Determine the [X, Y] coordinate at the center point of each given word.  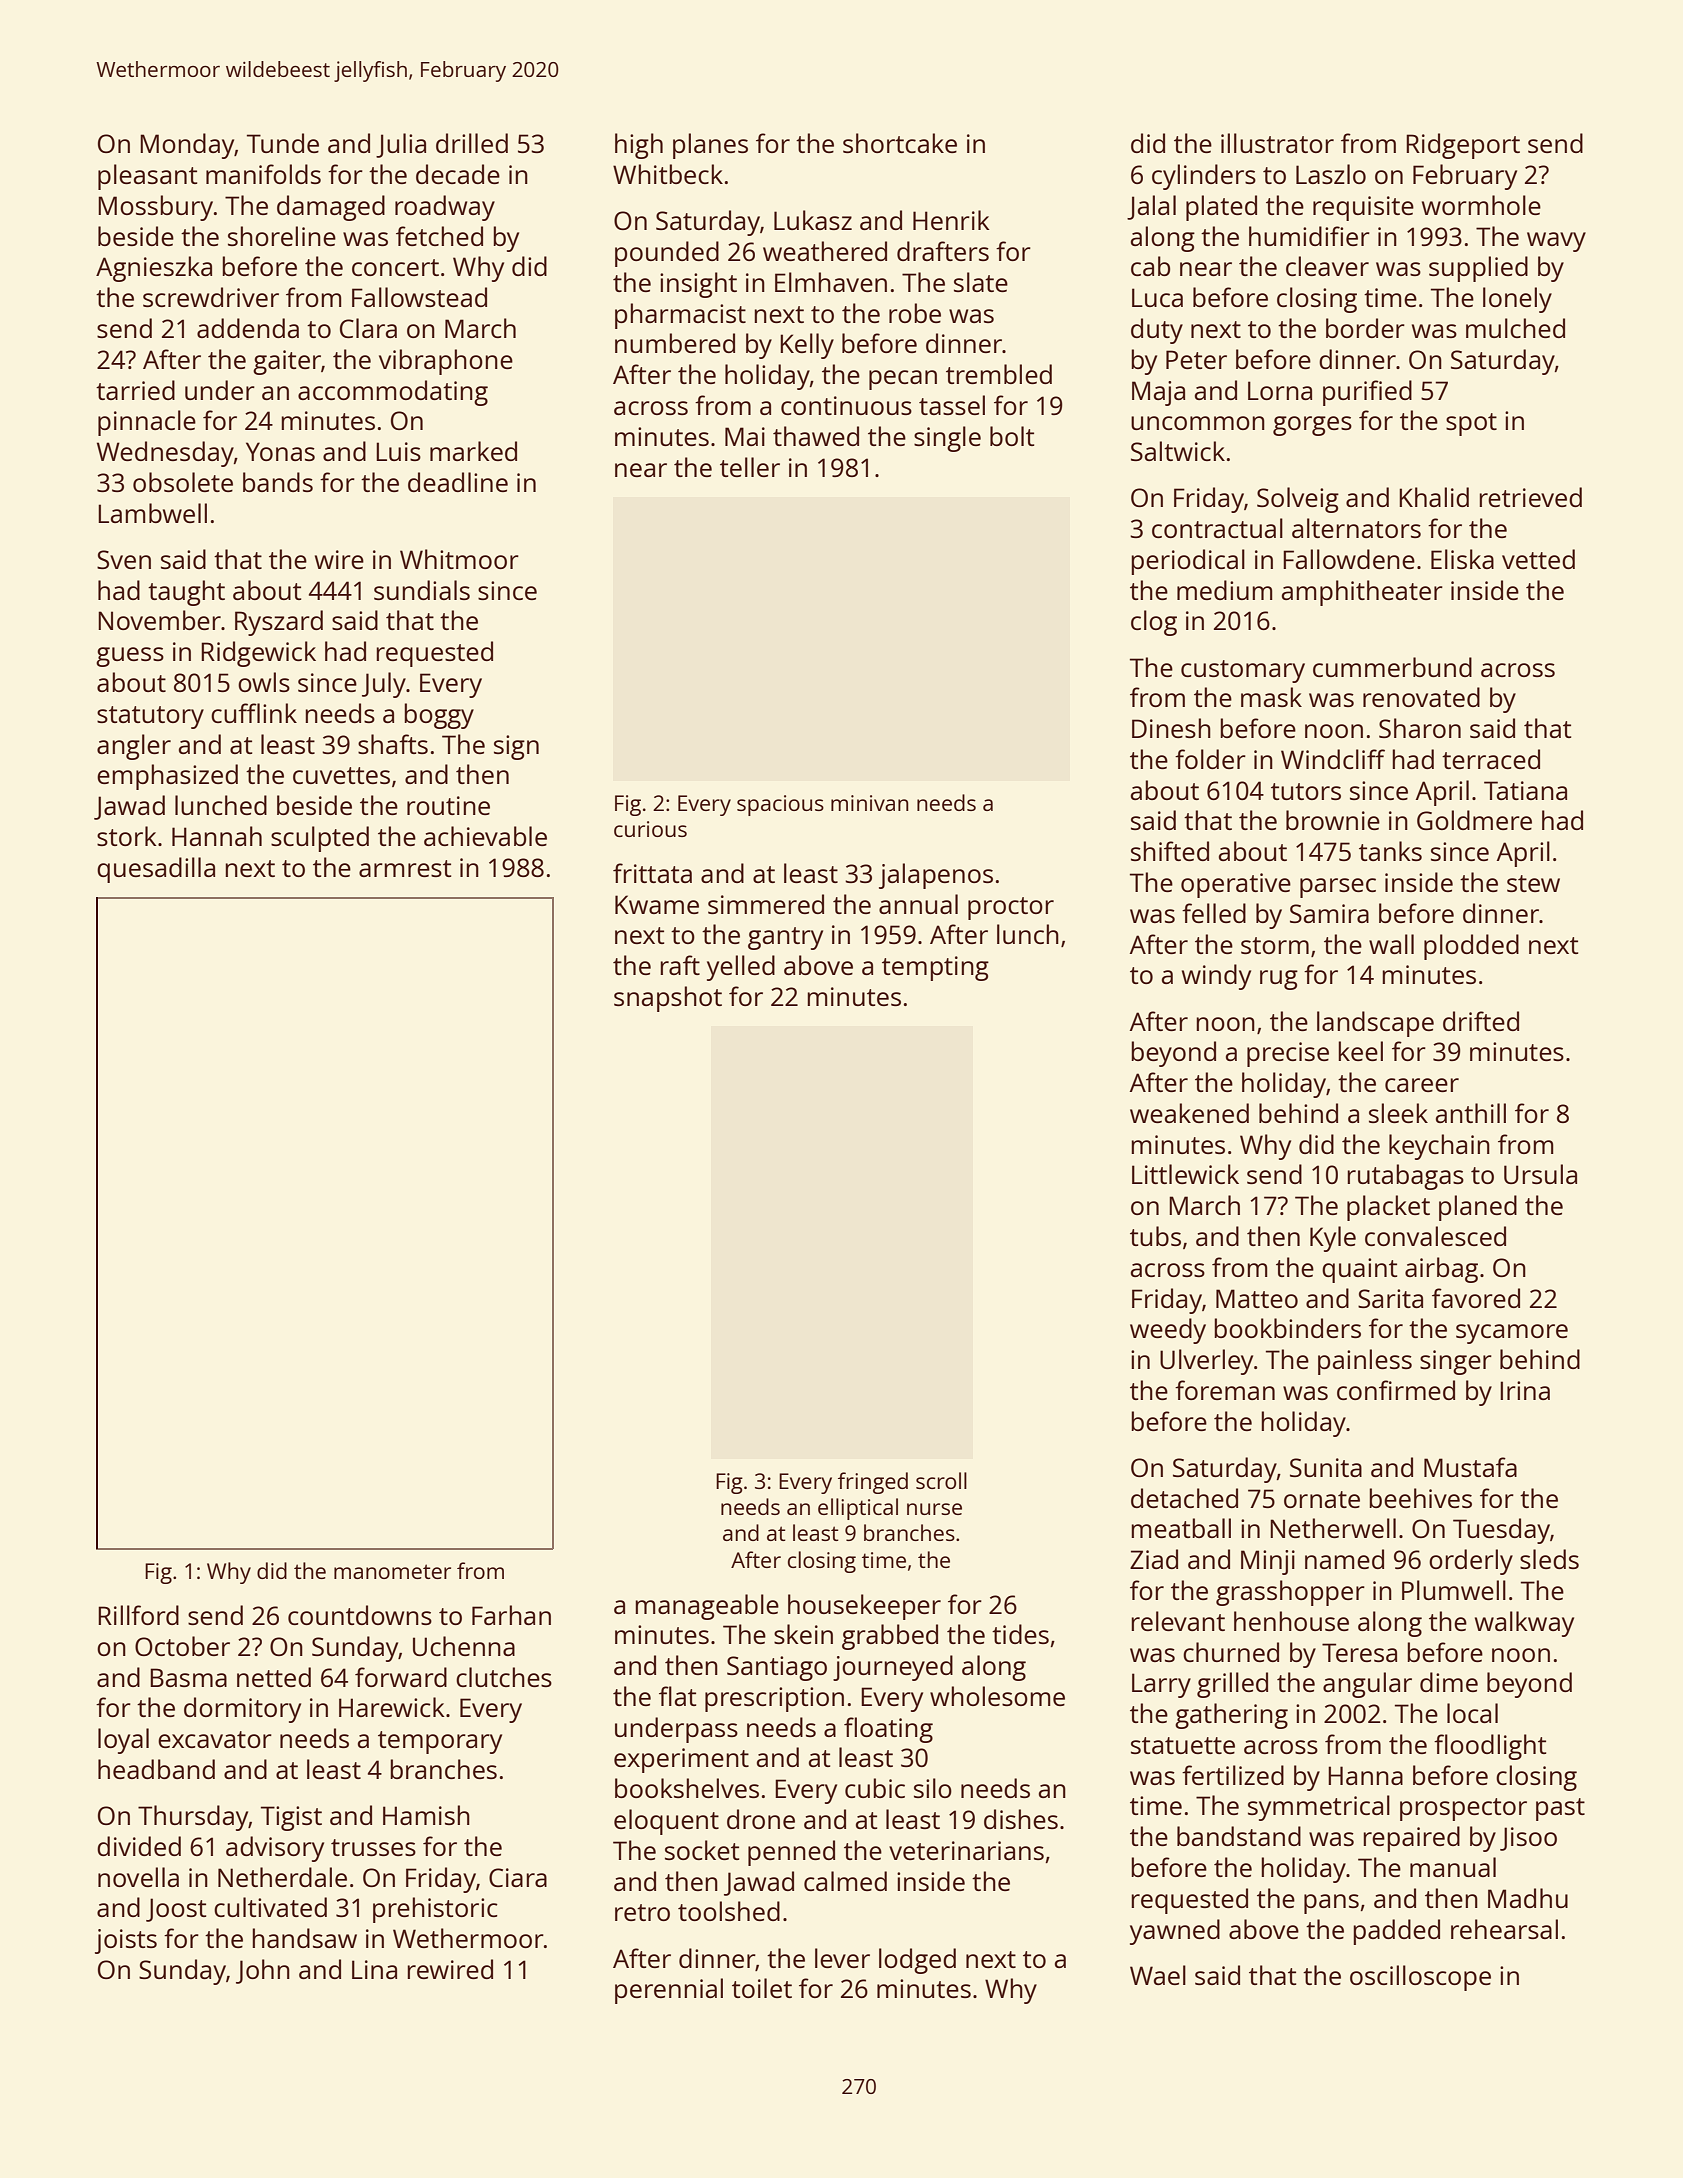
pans [1331, 1904]
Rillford [138, 1615]
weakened [1189, 1113]
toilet [762, 1988]
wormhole [1481, 205]
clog [1154, 623]
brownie [1333, 820]
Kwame [657, 904]
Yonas [280, 451]
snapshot [668, 999]
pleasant [147, 177]
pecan [903, 380]
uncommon [1198, 423]
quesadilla [156, 870]
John [263, 1971]
